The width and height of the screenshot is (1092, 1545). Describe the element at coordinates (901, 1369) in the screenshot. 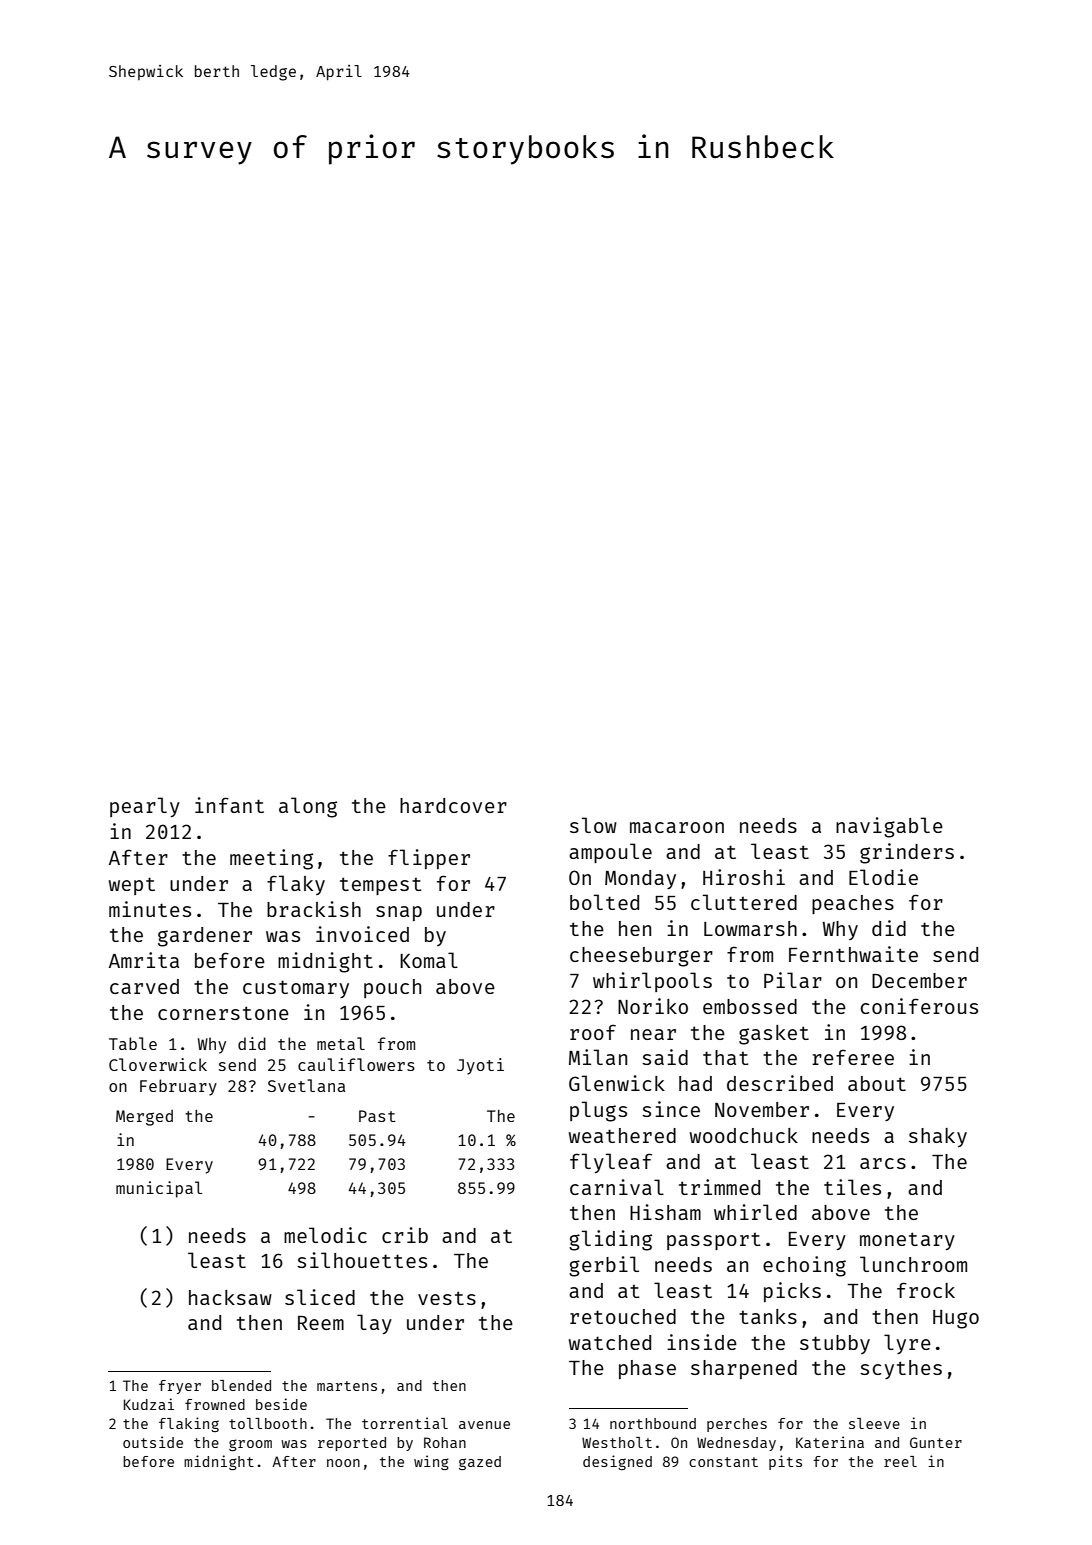

I see `scythes` at that location.
